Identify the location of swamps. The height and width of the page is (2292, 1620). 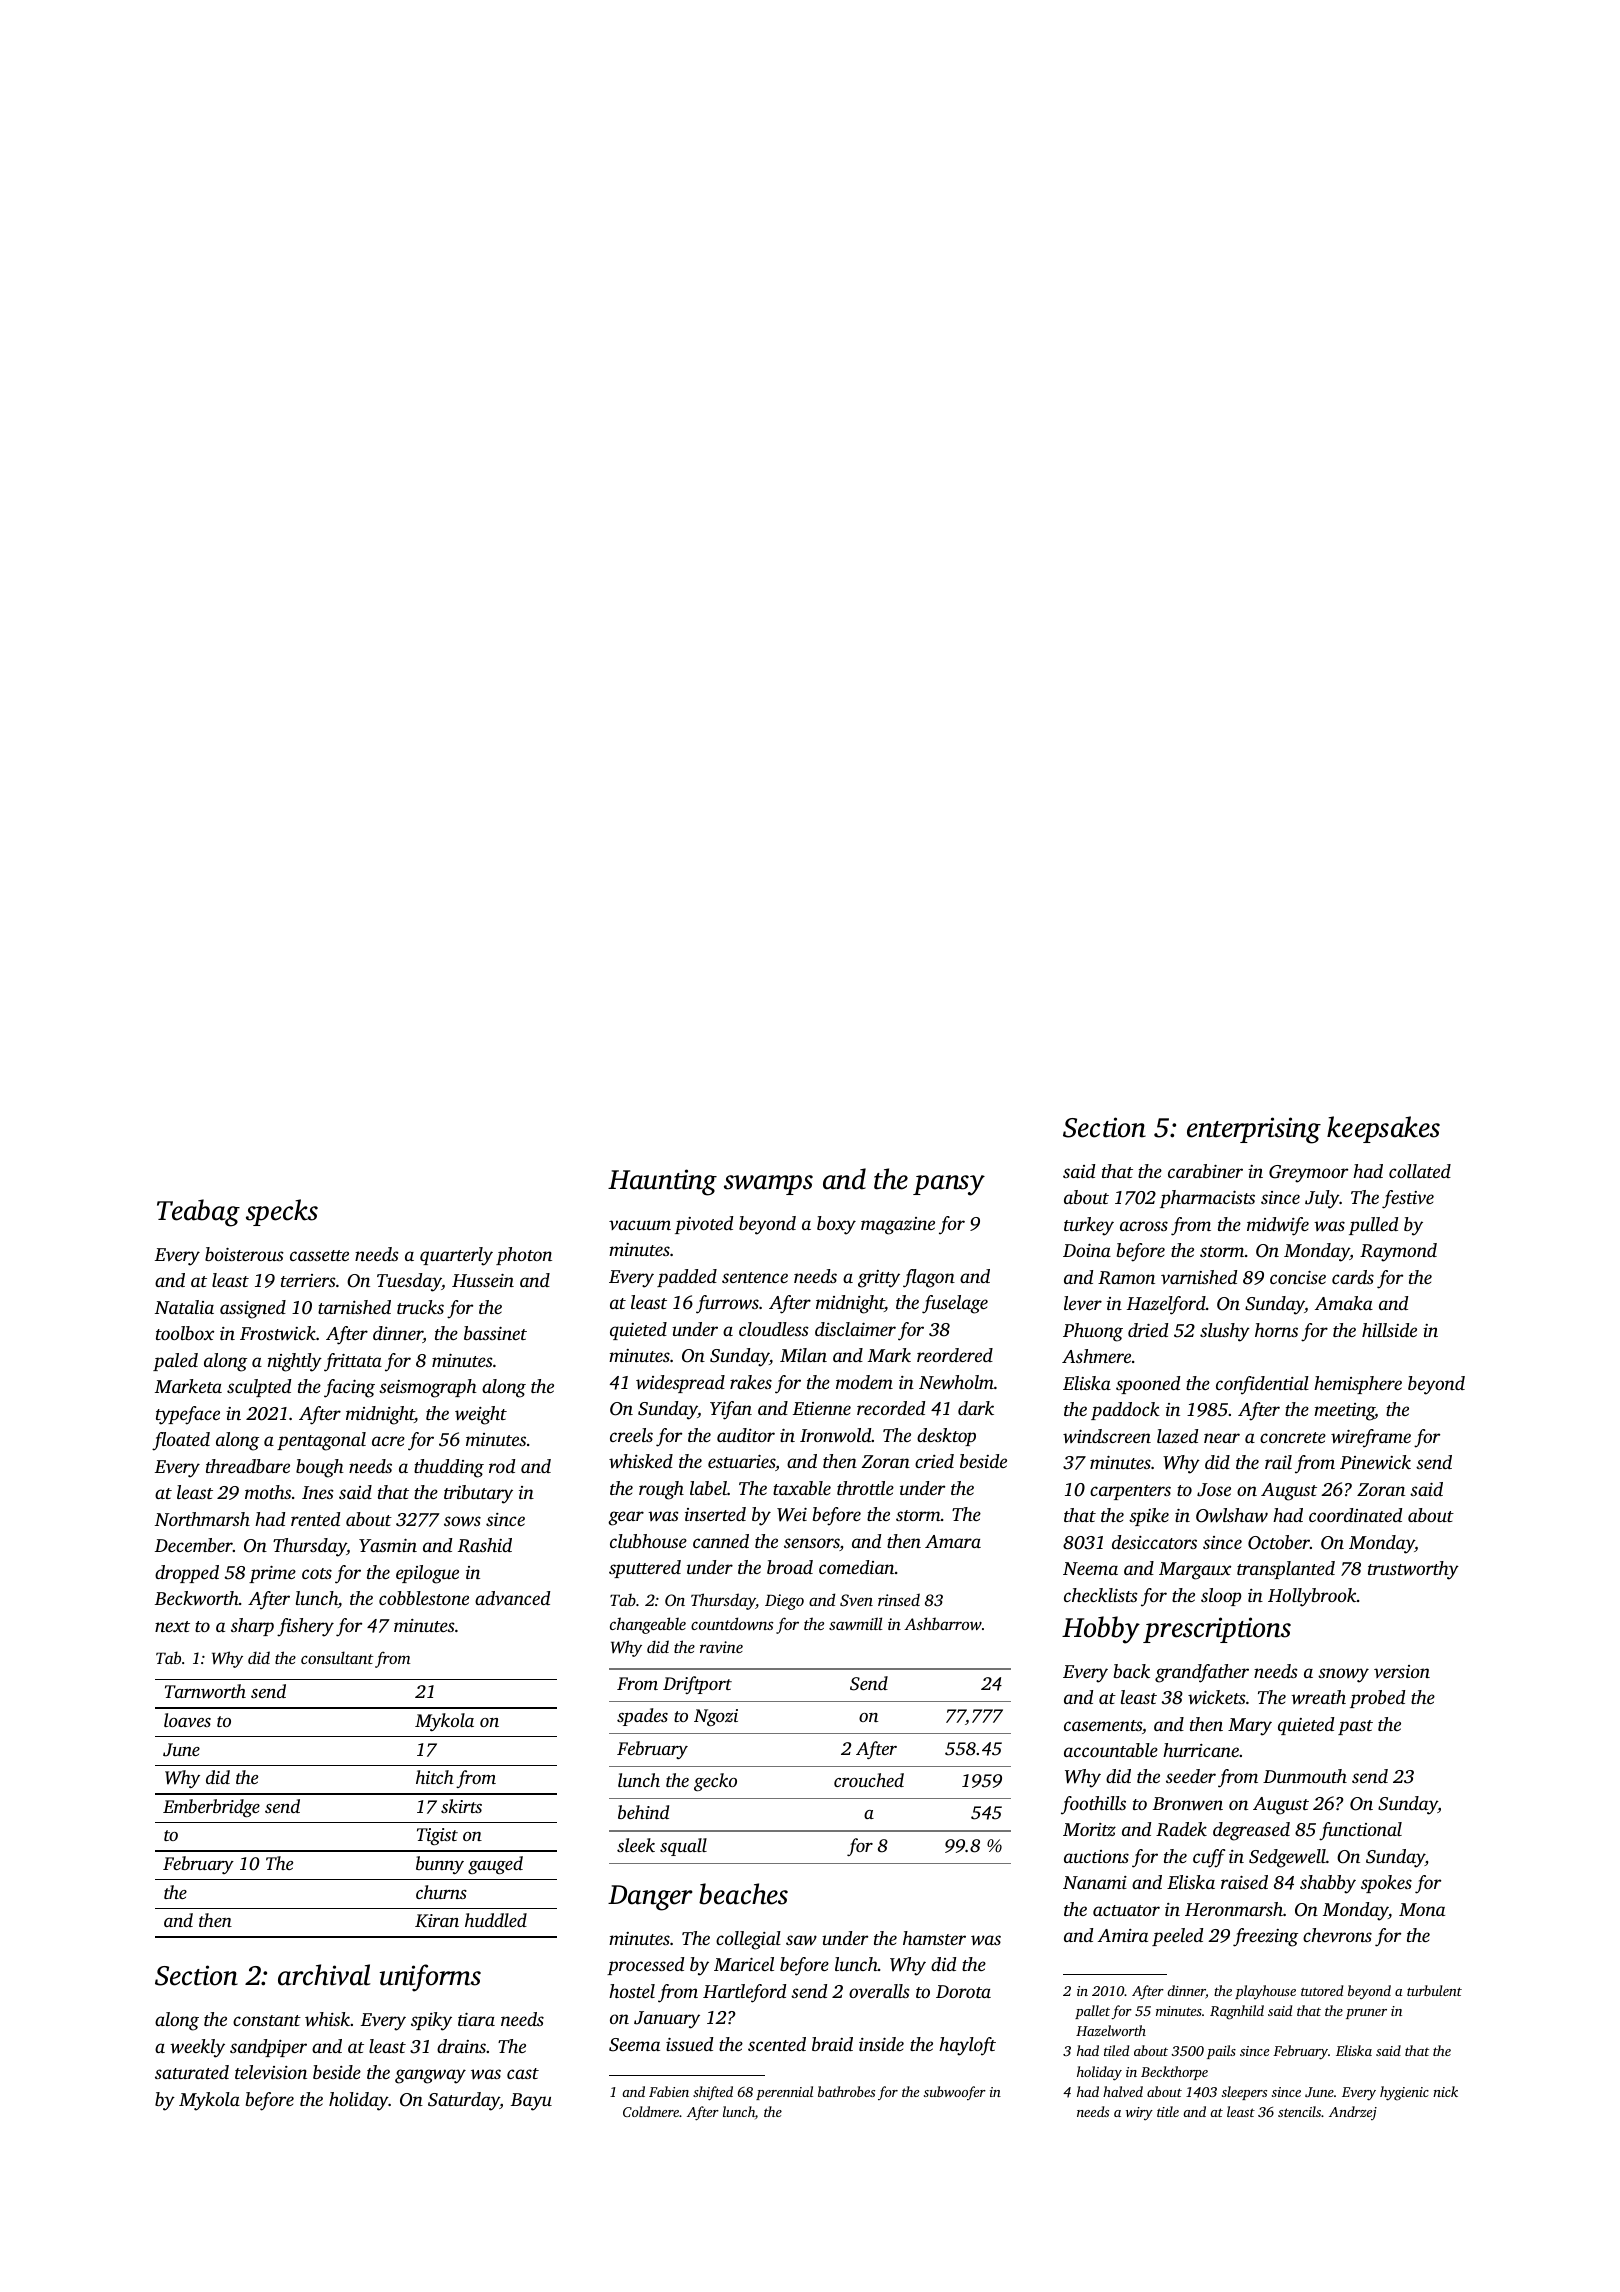
(768, 1185).
